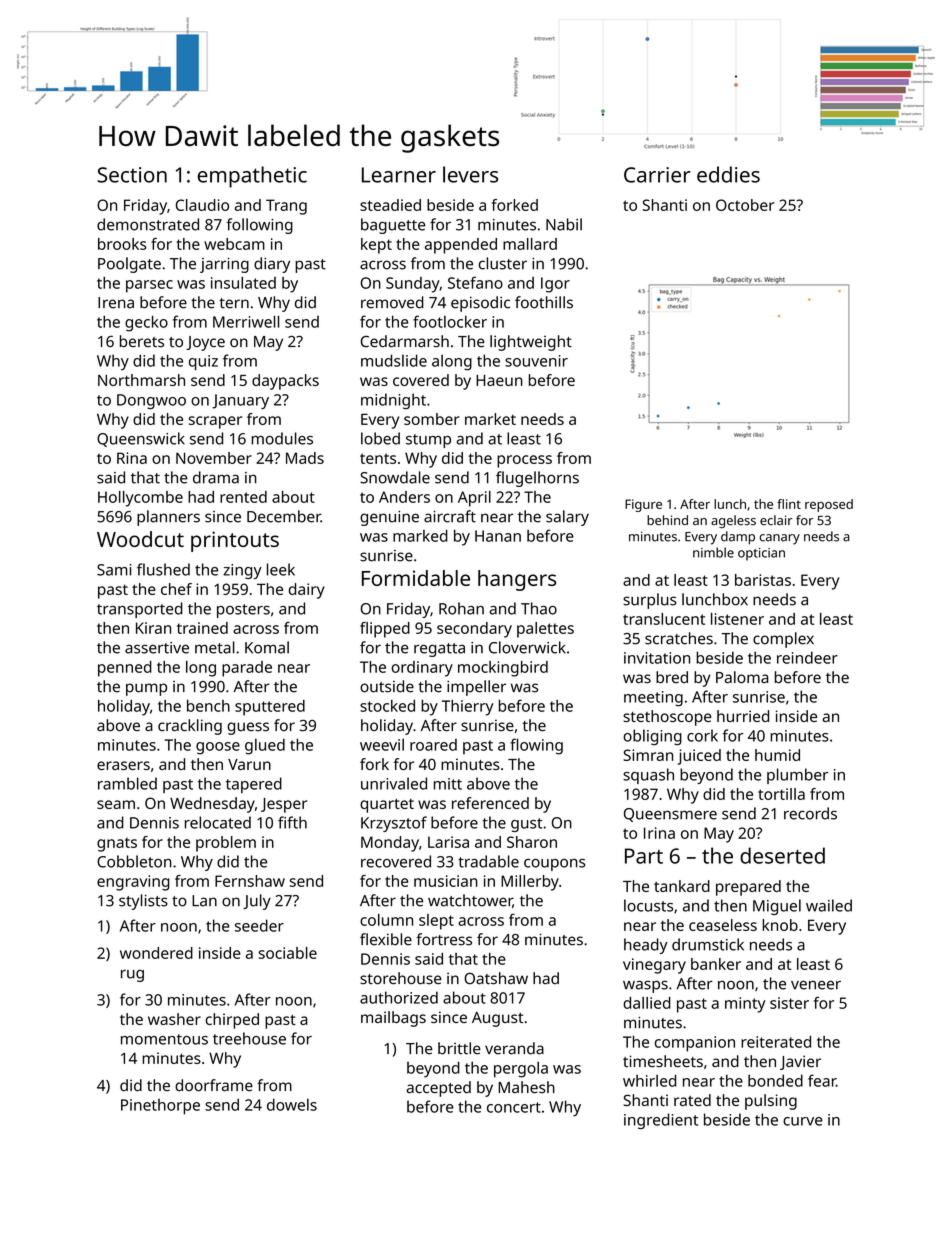 The height and width of the page is (1233, 952). What do you see at coordinates (243, 283) in the page?
I see `insulated` at bounding box center [243, 283].
